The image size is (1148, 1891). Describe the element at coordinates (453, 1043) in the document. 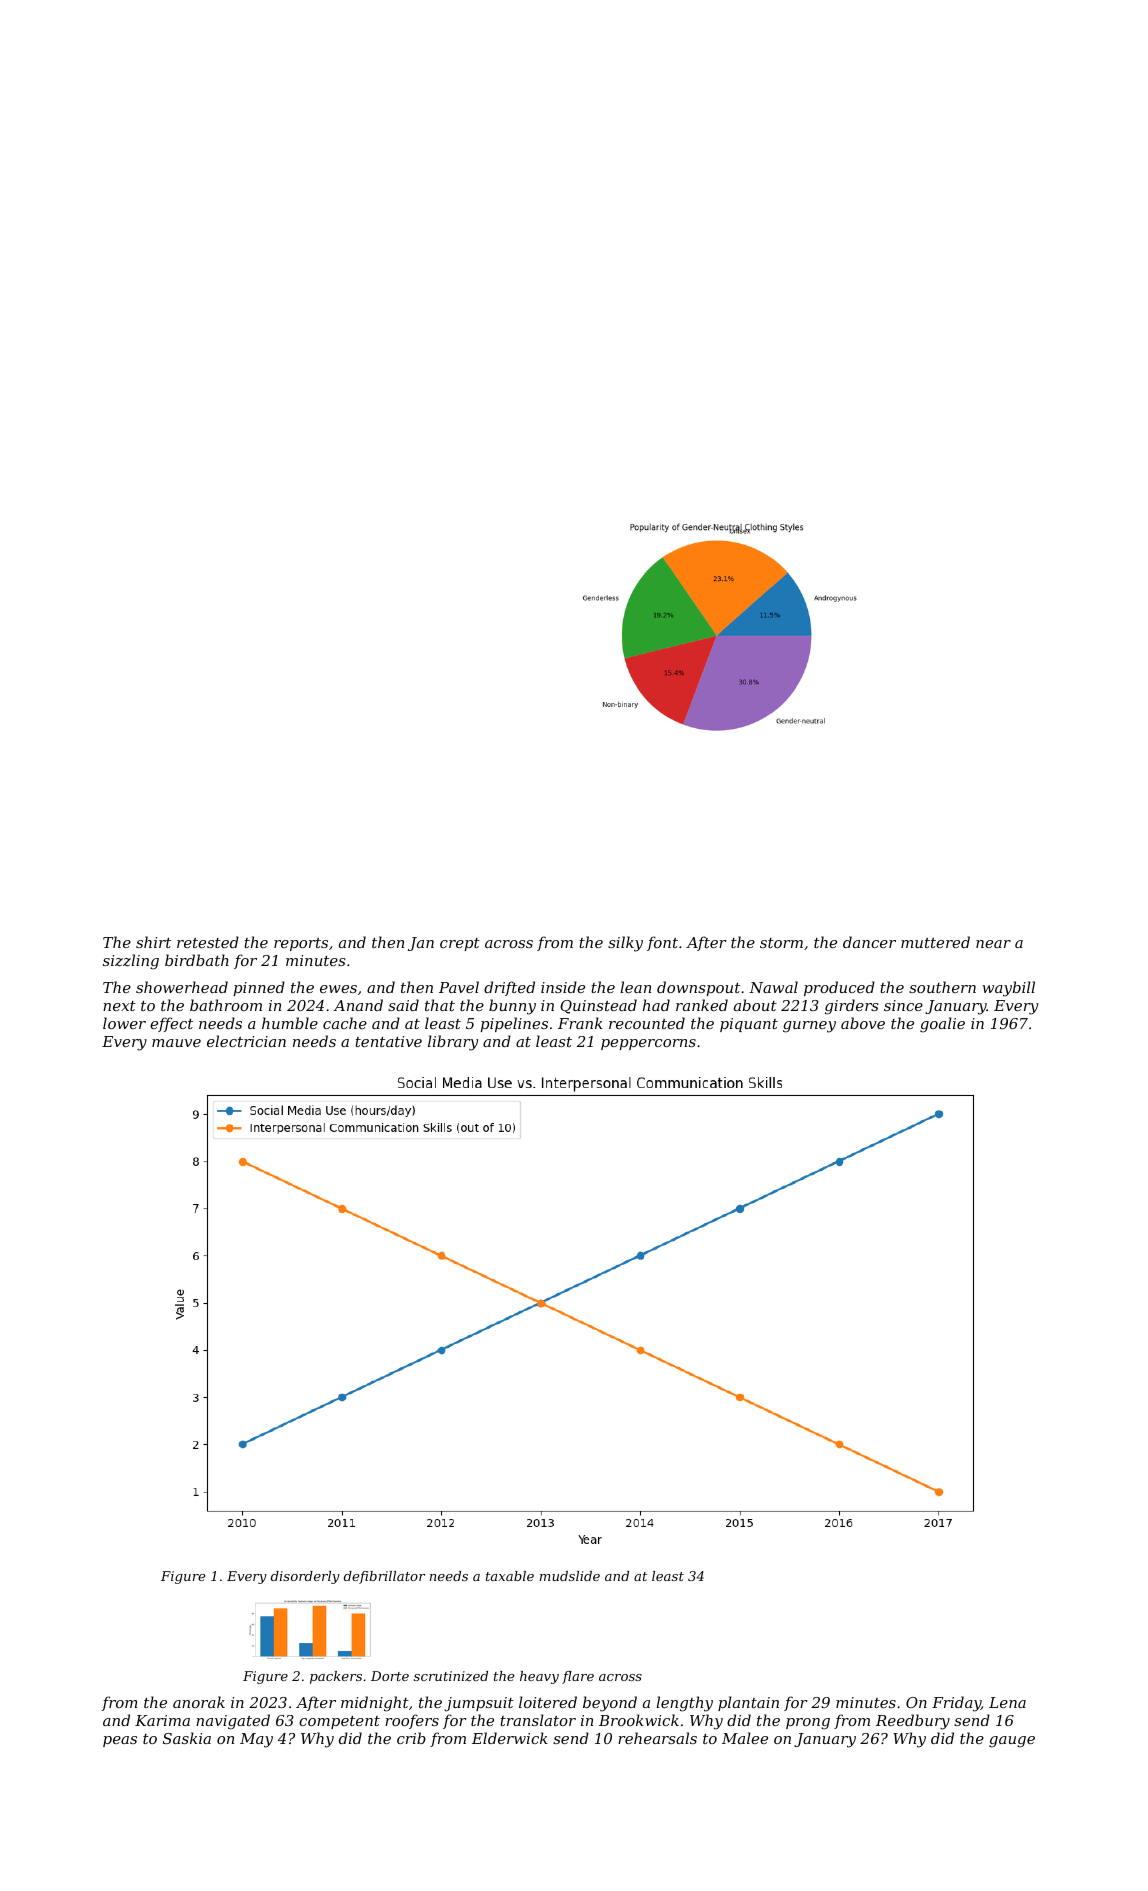

I see `library` at that location.
